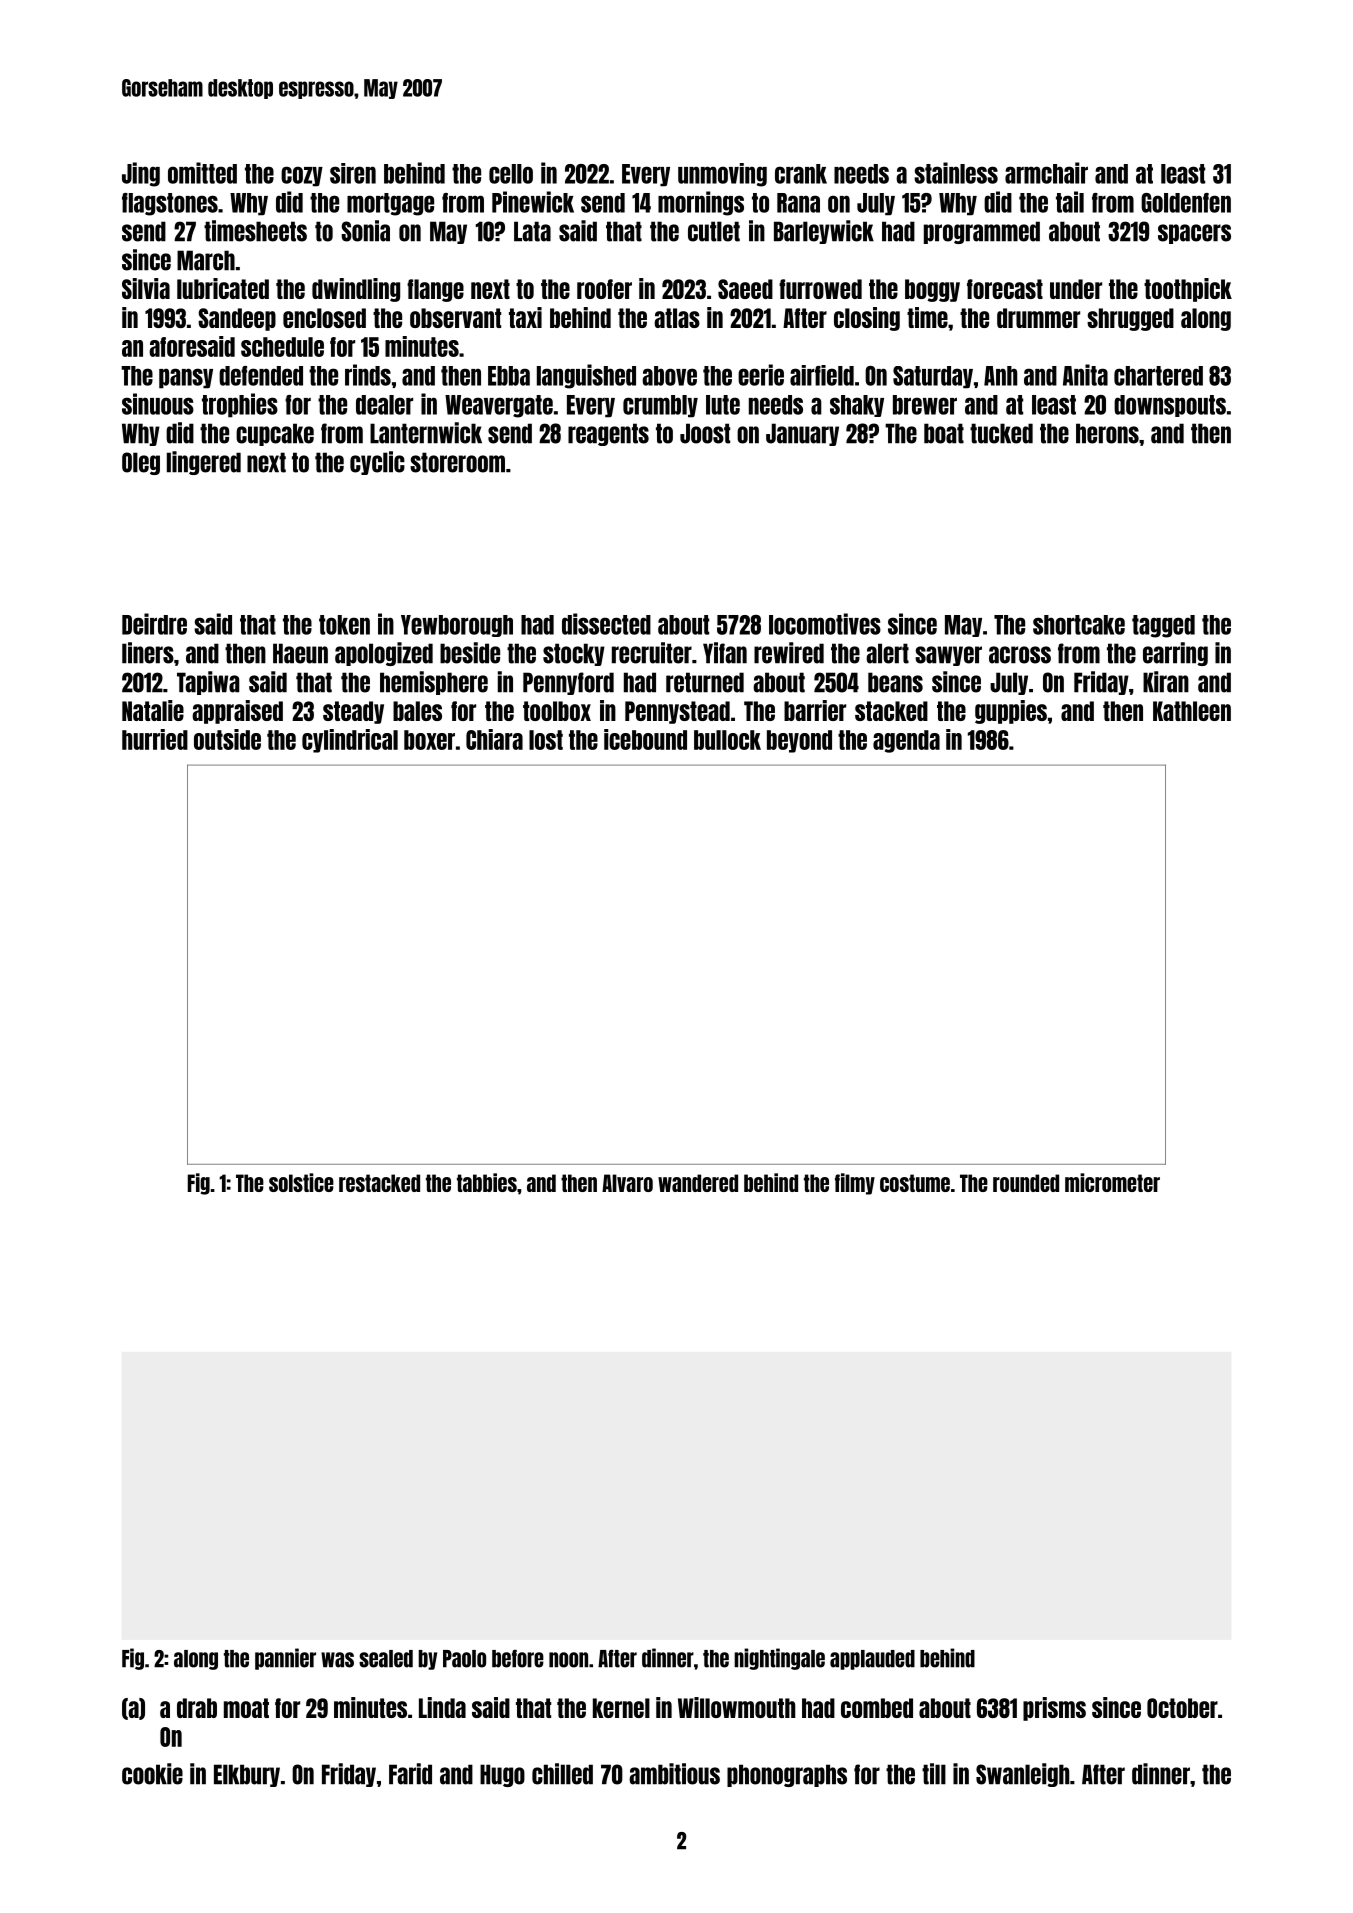  What do you see at coordinates (1182, 1708) in the screenshot?
I see `October` at bounding box center [1182, 1708].
